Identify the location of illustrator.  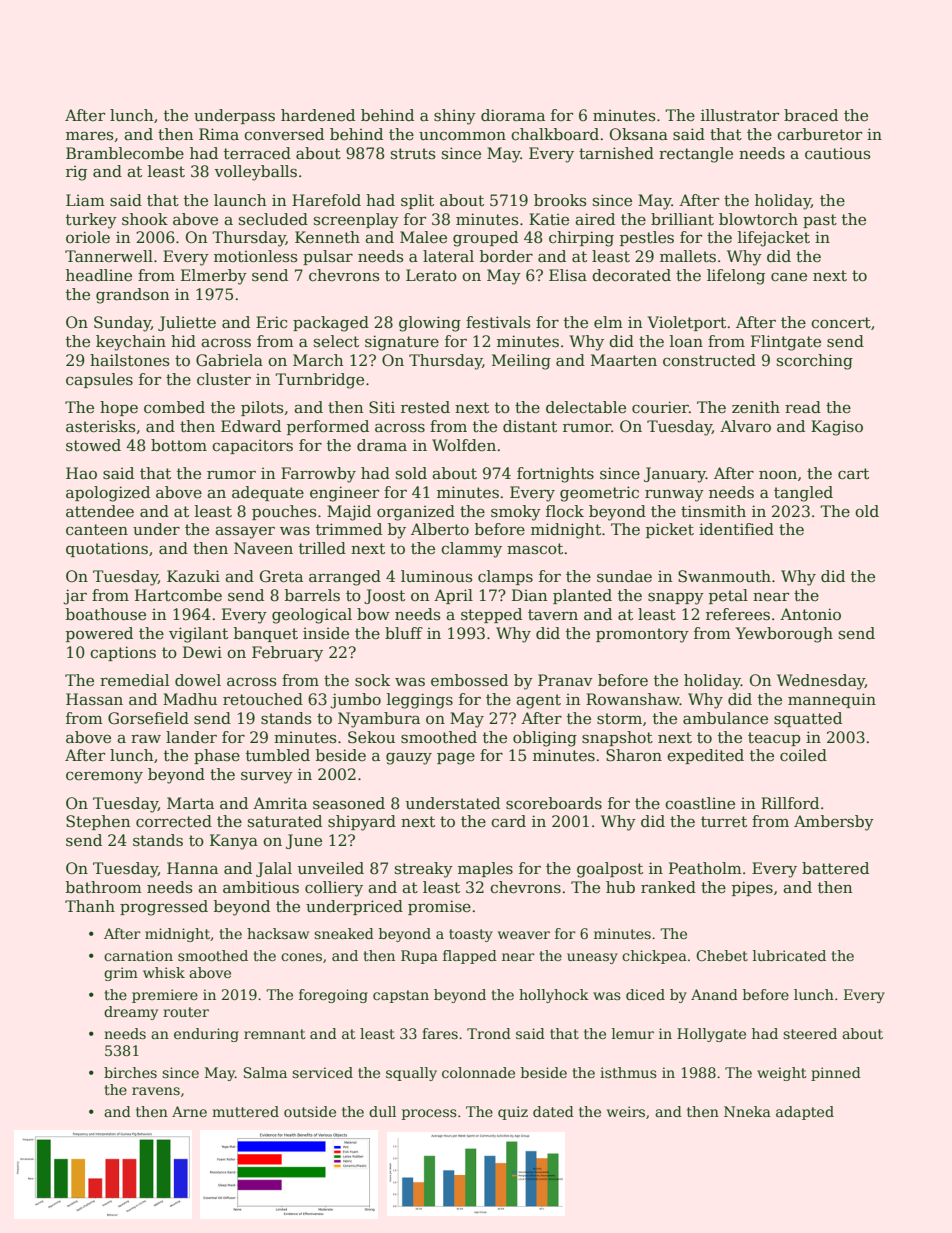
(740, 115).
